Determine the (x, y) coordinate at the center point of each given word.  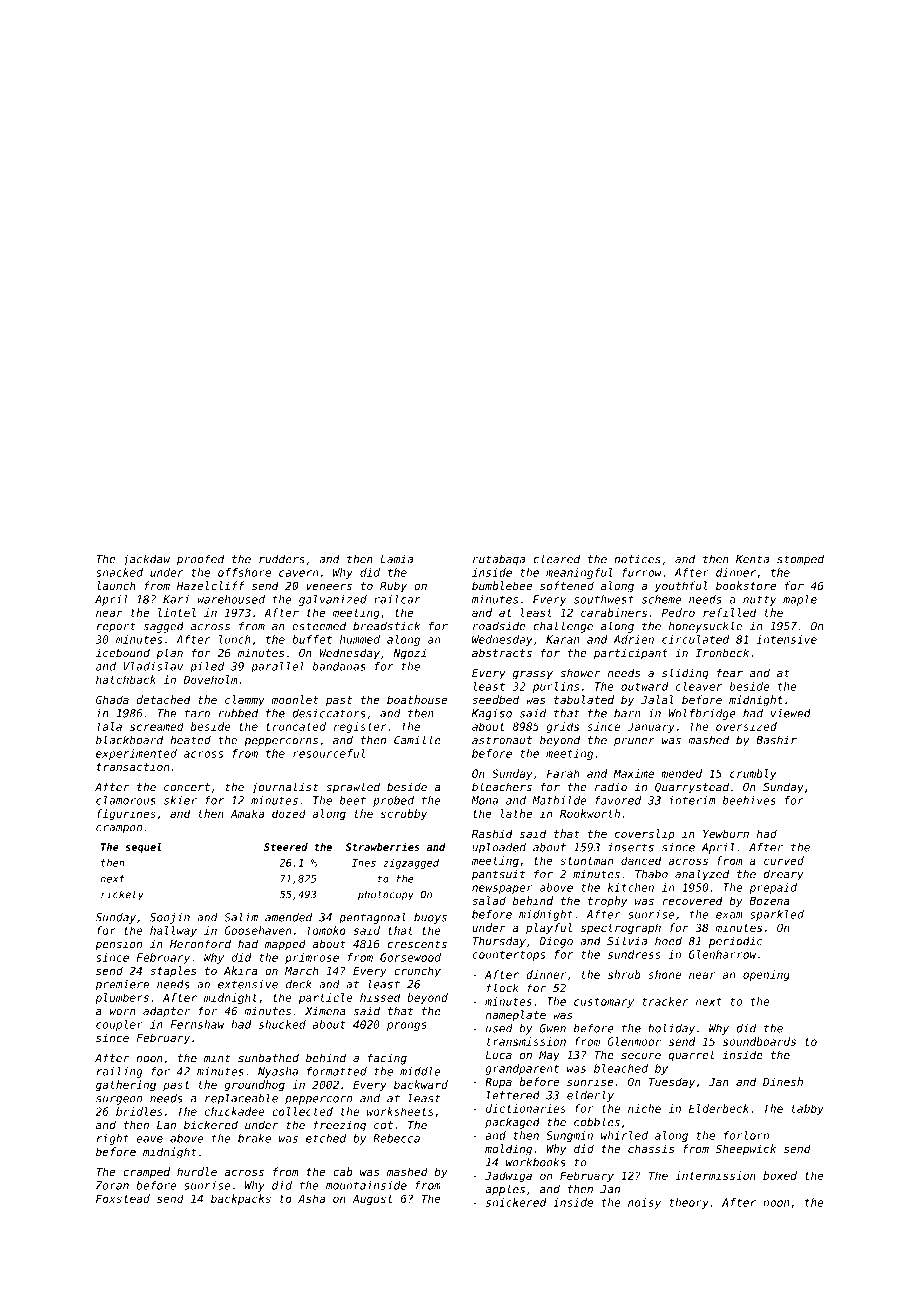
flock (503, 988)
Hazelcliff (211, 585)
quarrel (691, 1056)
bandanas (339, 666)
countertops (508, 955)
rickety (122, 895)
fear (730, 673)
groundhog (254, 1086)
